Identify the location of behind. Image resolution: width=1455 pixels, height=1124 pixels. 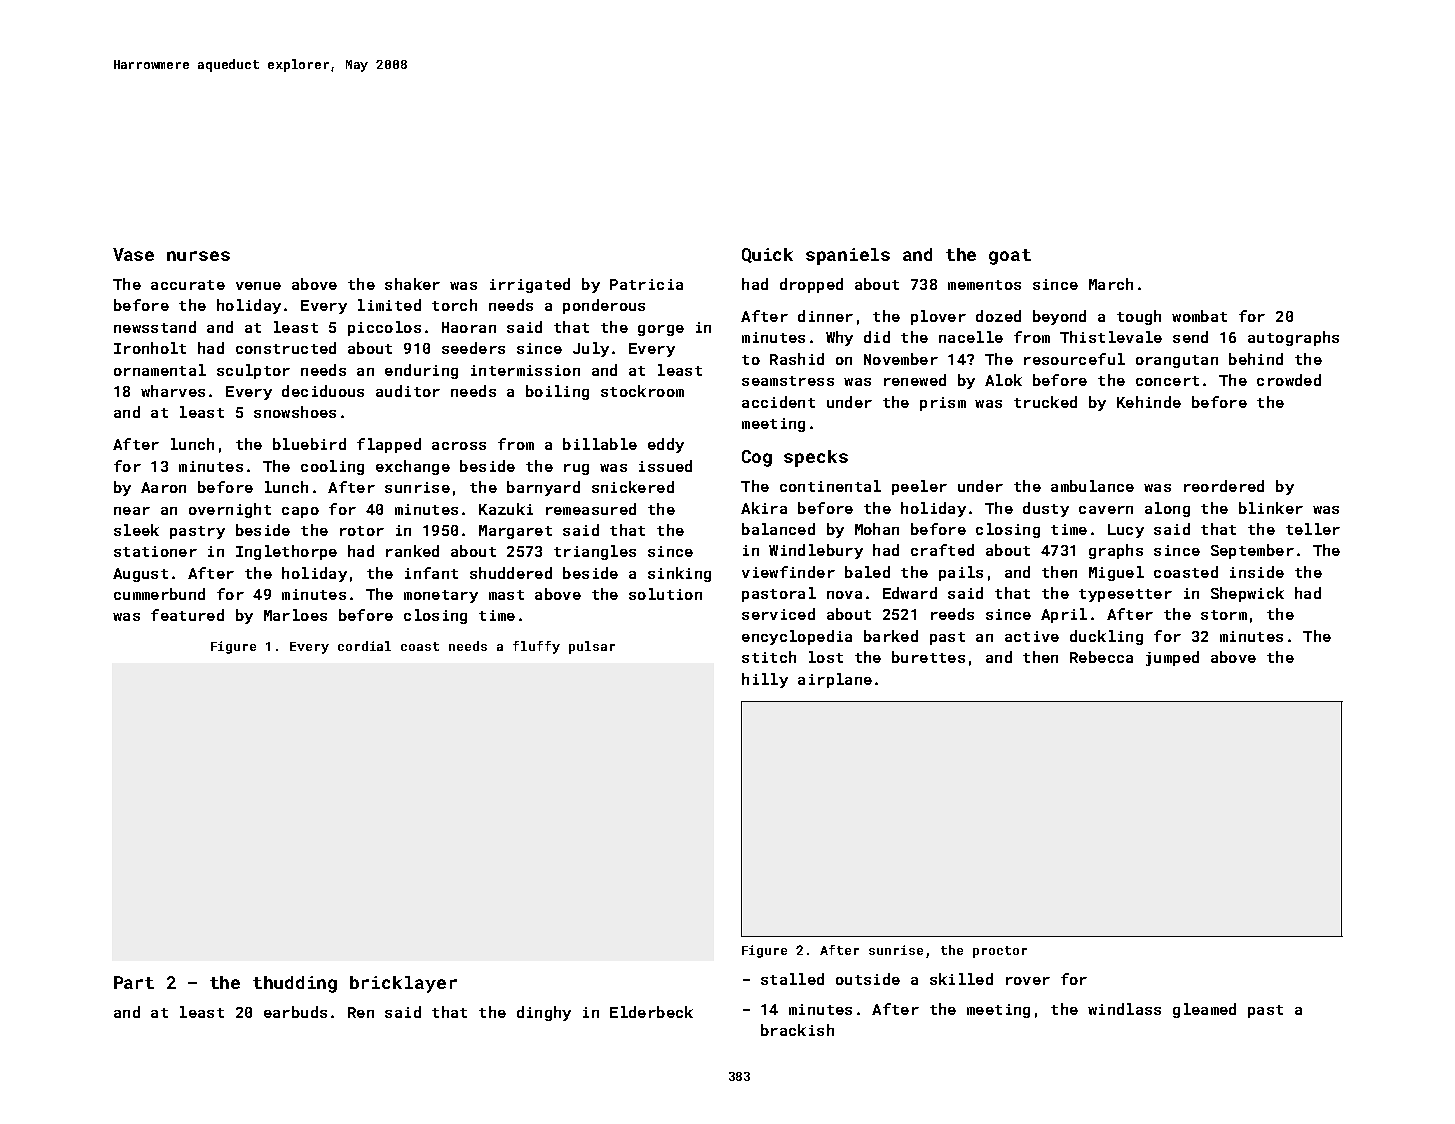
(1256, 359).
